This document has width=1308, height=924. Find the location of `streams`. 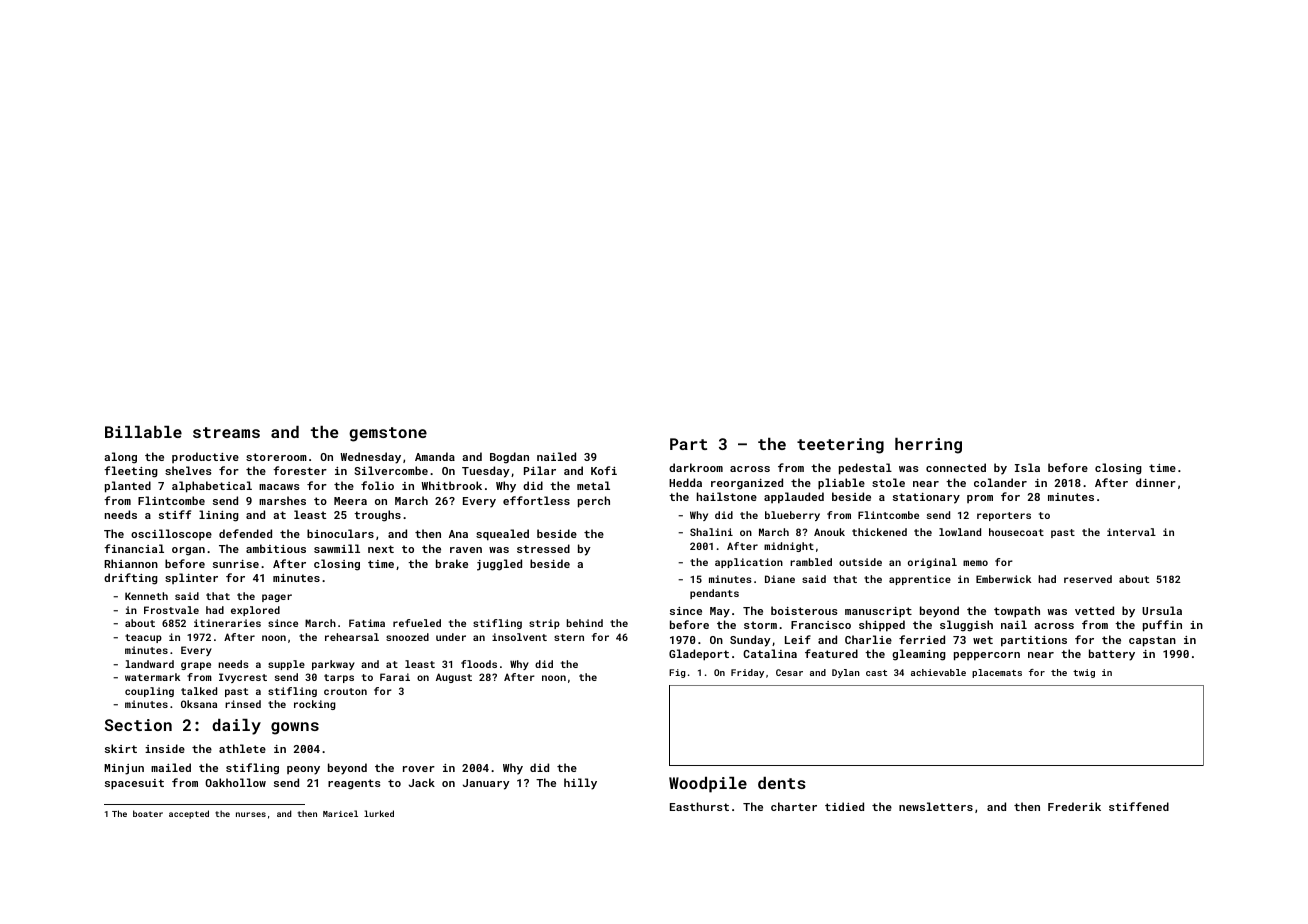

streams is located at coordinates (226, 432).
